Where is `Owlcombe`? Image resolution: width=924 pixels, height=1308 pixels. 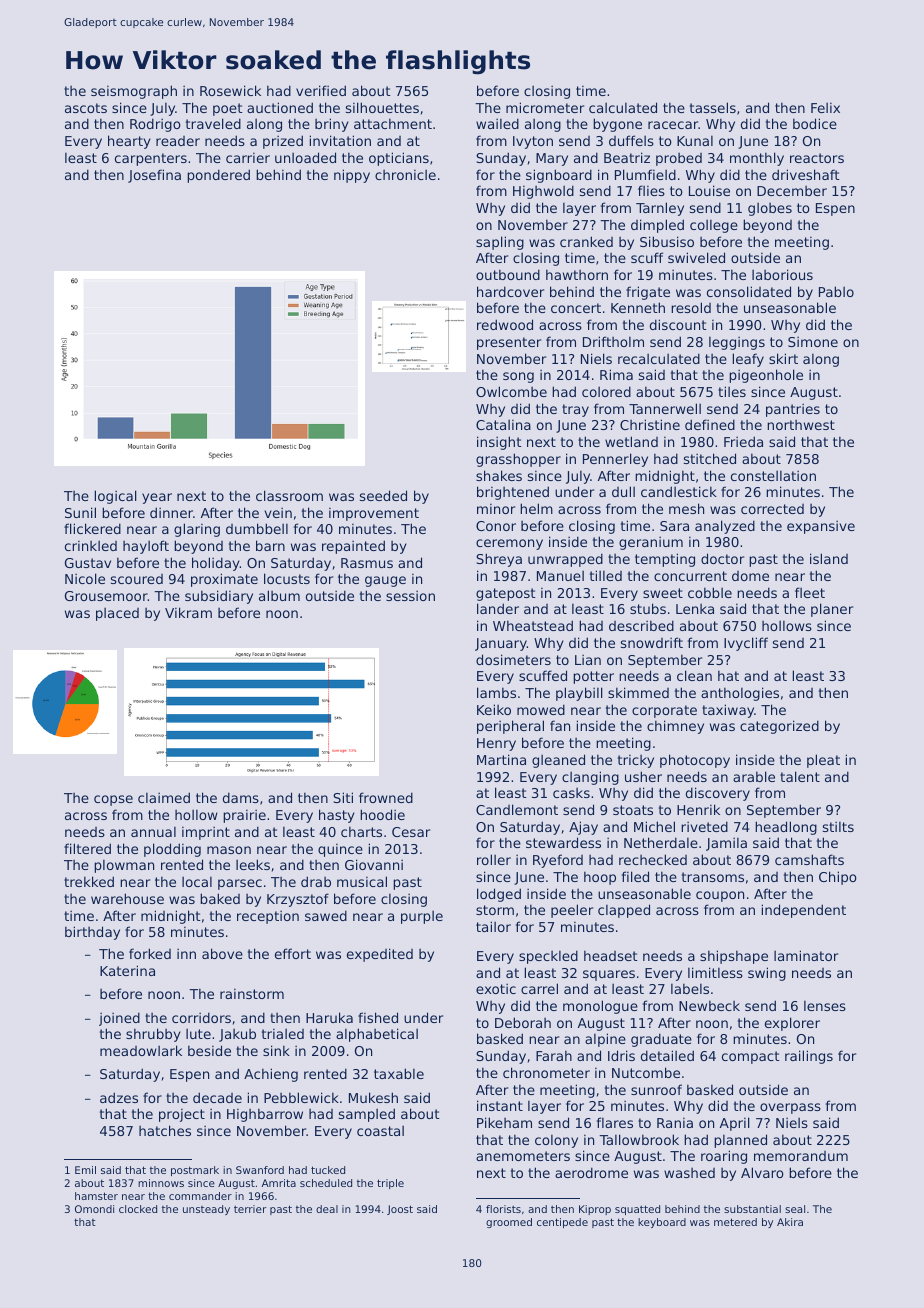
Owlcombe is located at coordinates (511, 391).
